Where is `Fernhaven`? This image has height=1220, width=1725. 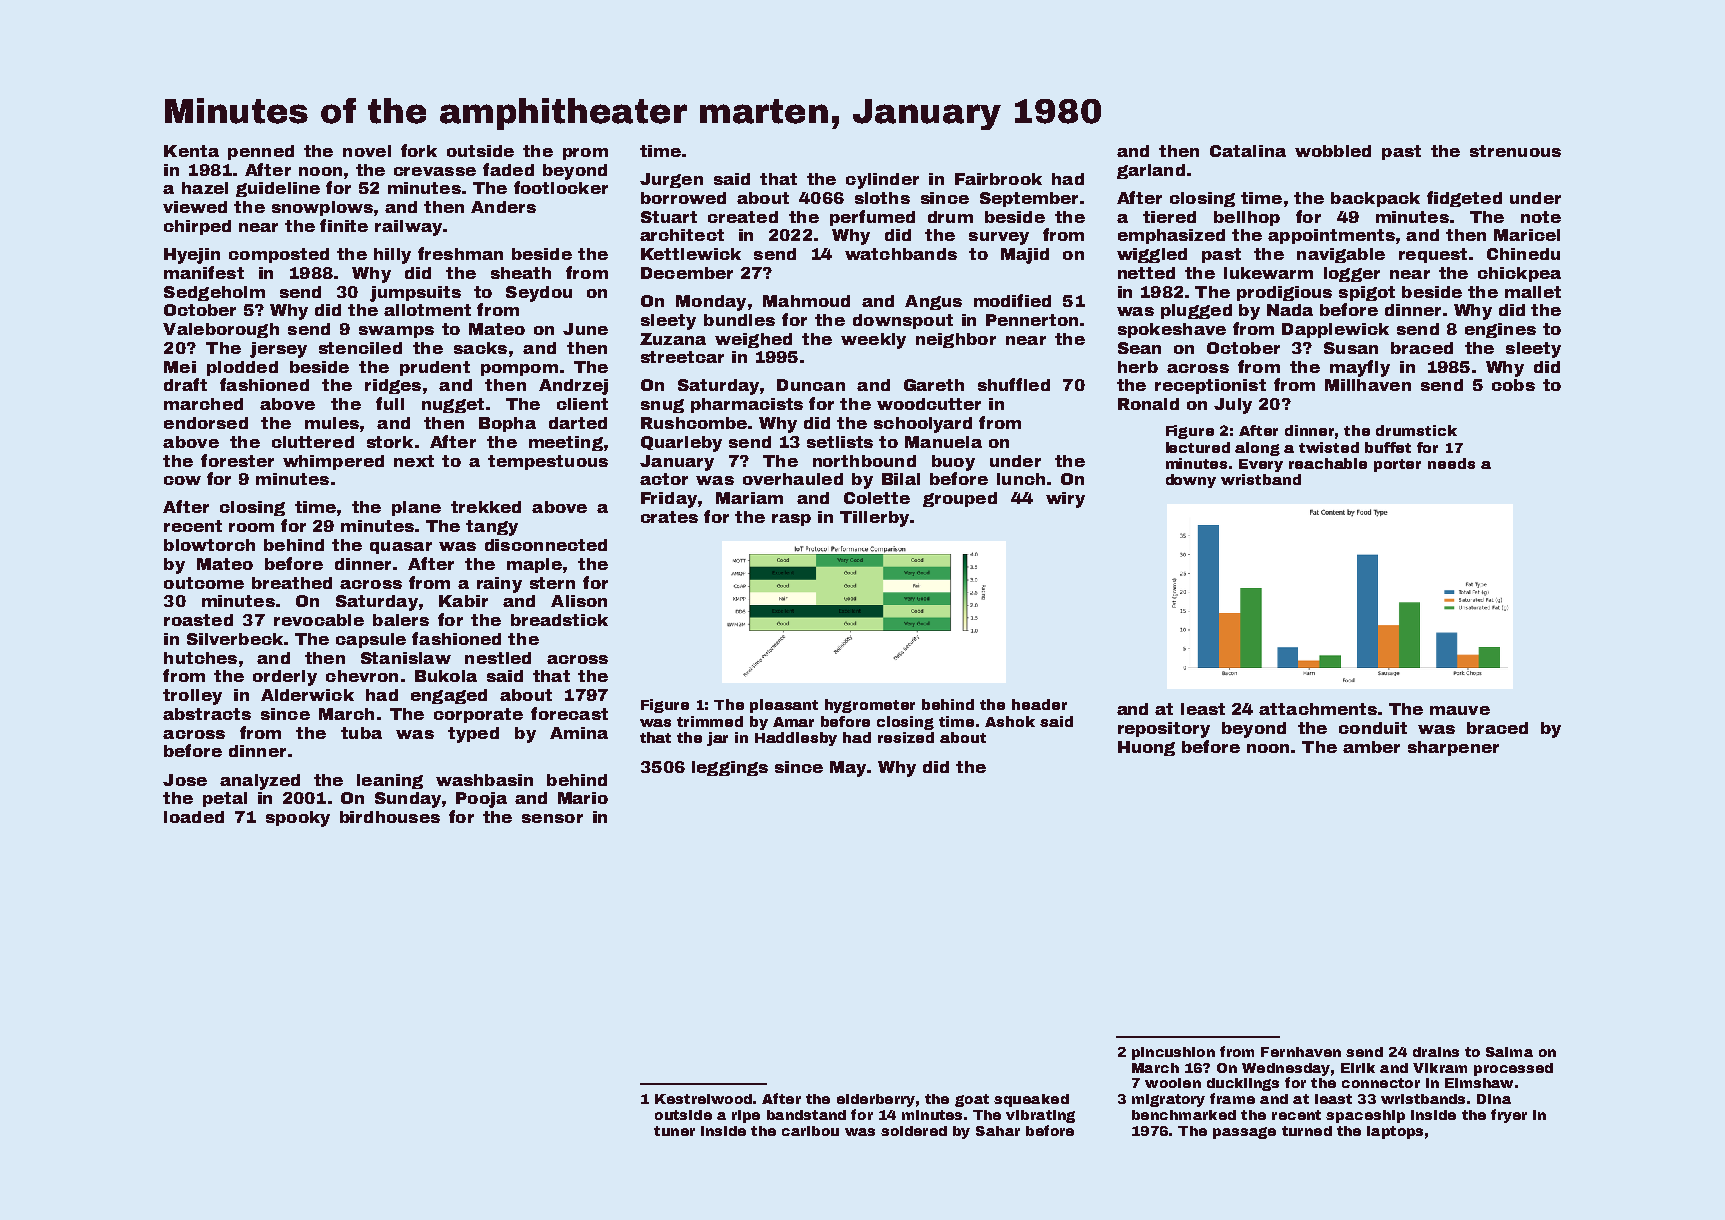
Fernhaven is located at coordinates (1301, 1052).
